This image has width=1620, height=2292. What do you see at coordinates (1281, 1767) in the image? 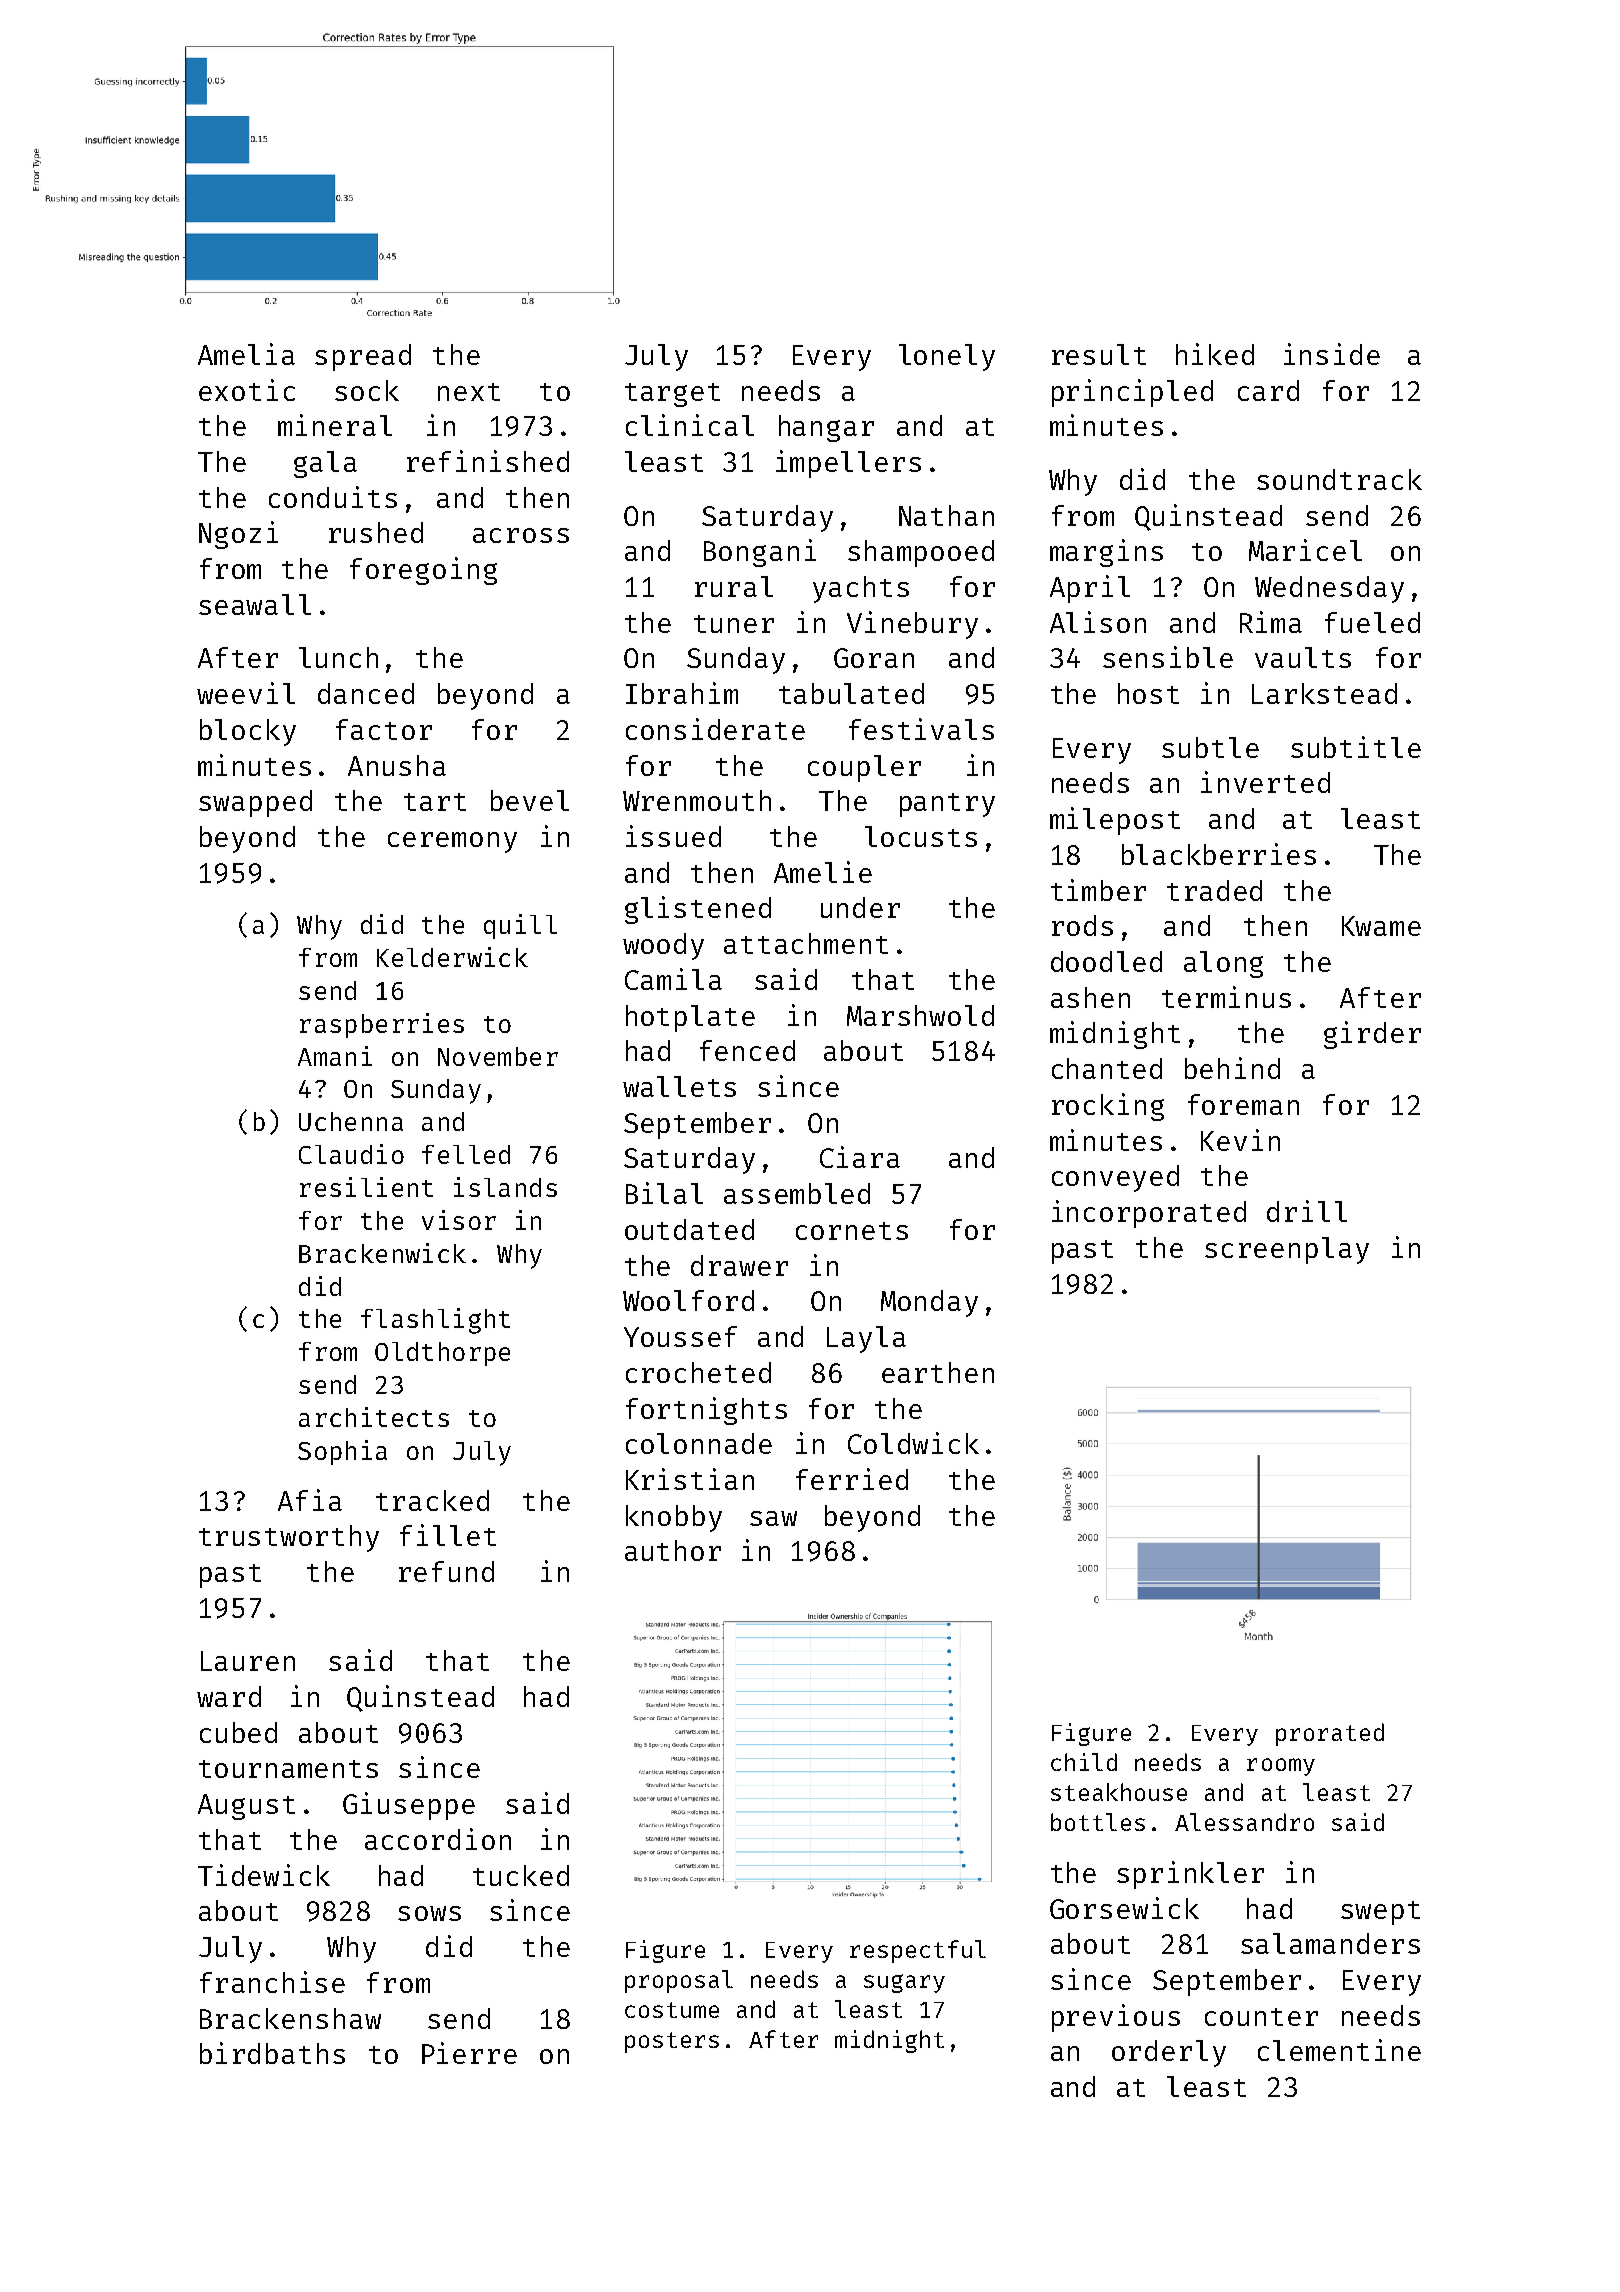
I see `roomy` at bounding box center [1281, 1767].
